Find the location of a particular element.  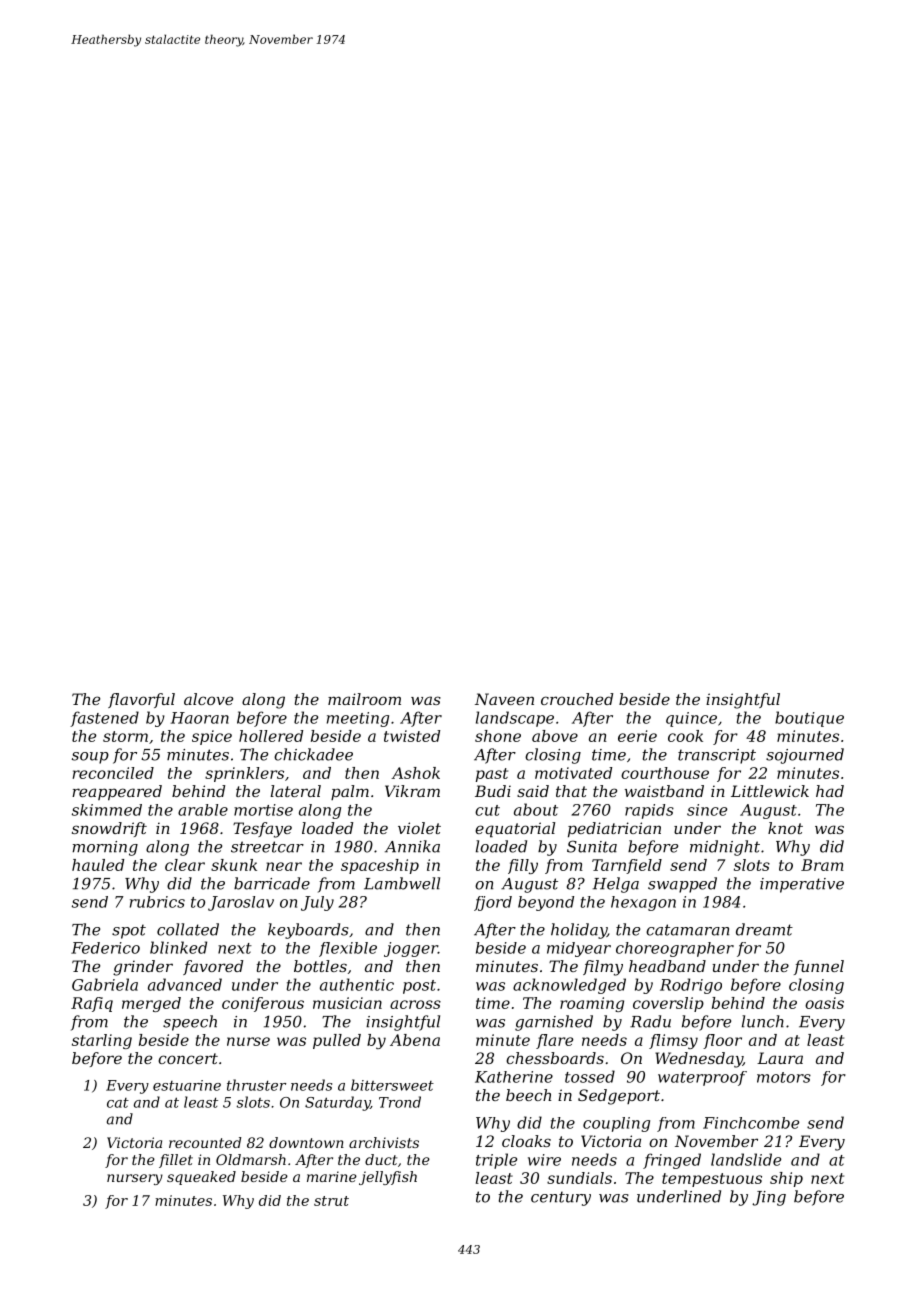

dreamt is located at coordinates (764, 929).
